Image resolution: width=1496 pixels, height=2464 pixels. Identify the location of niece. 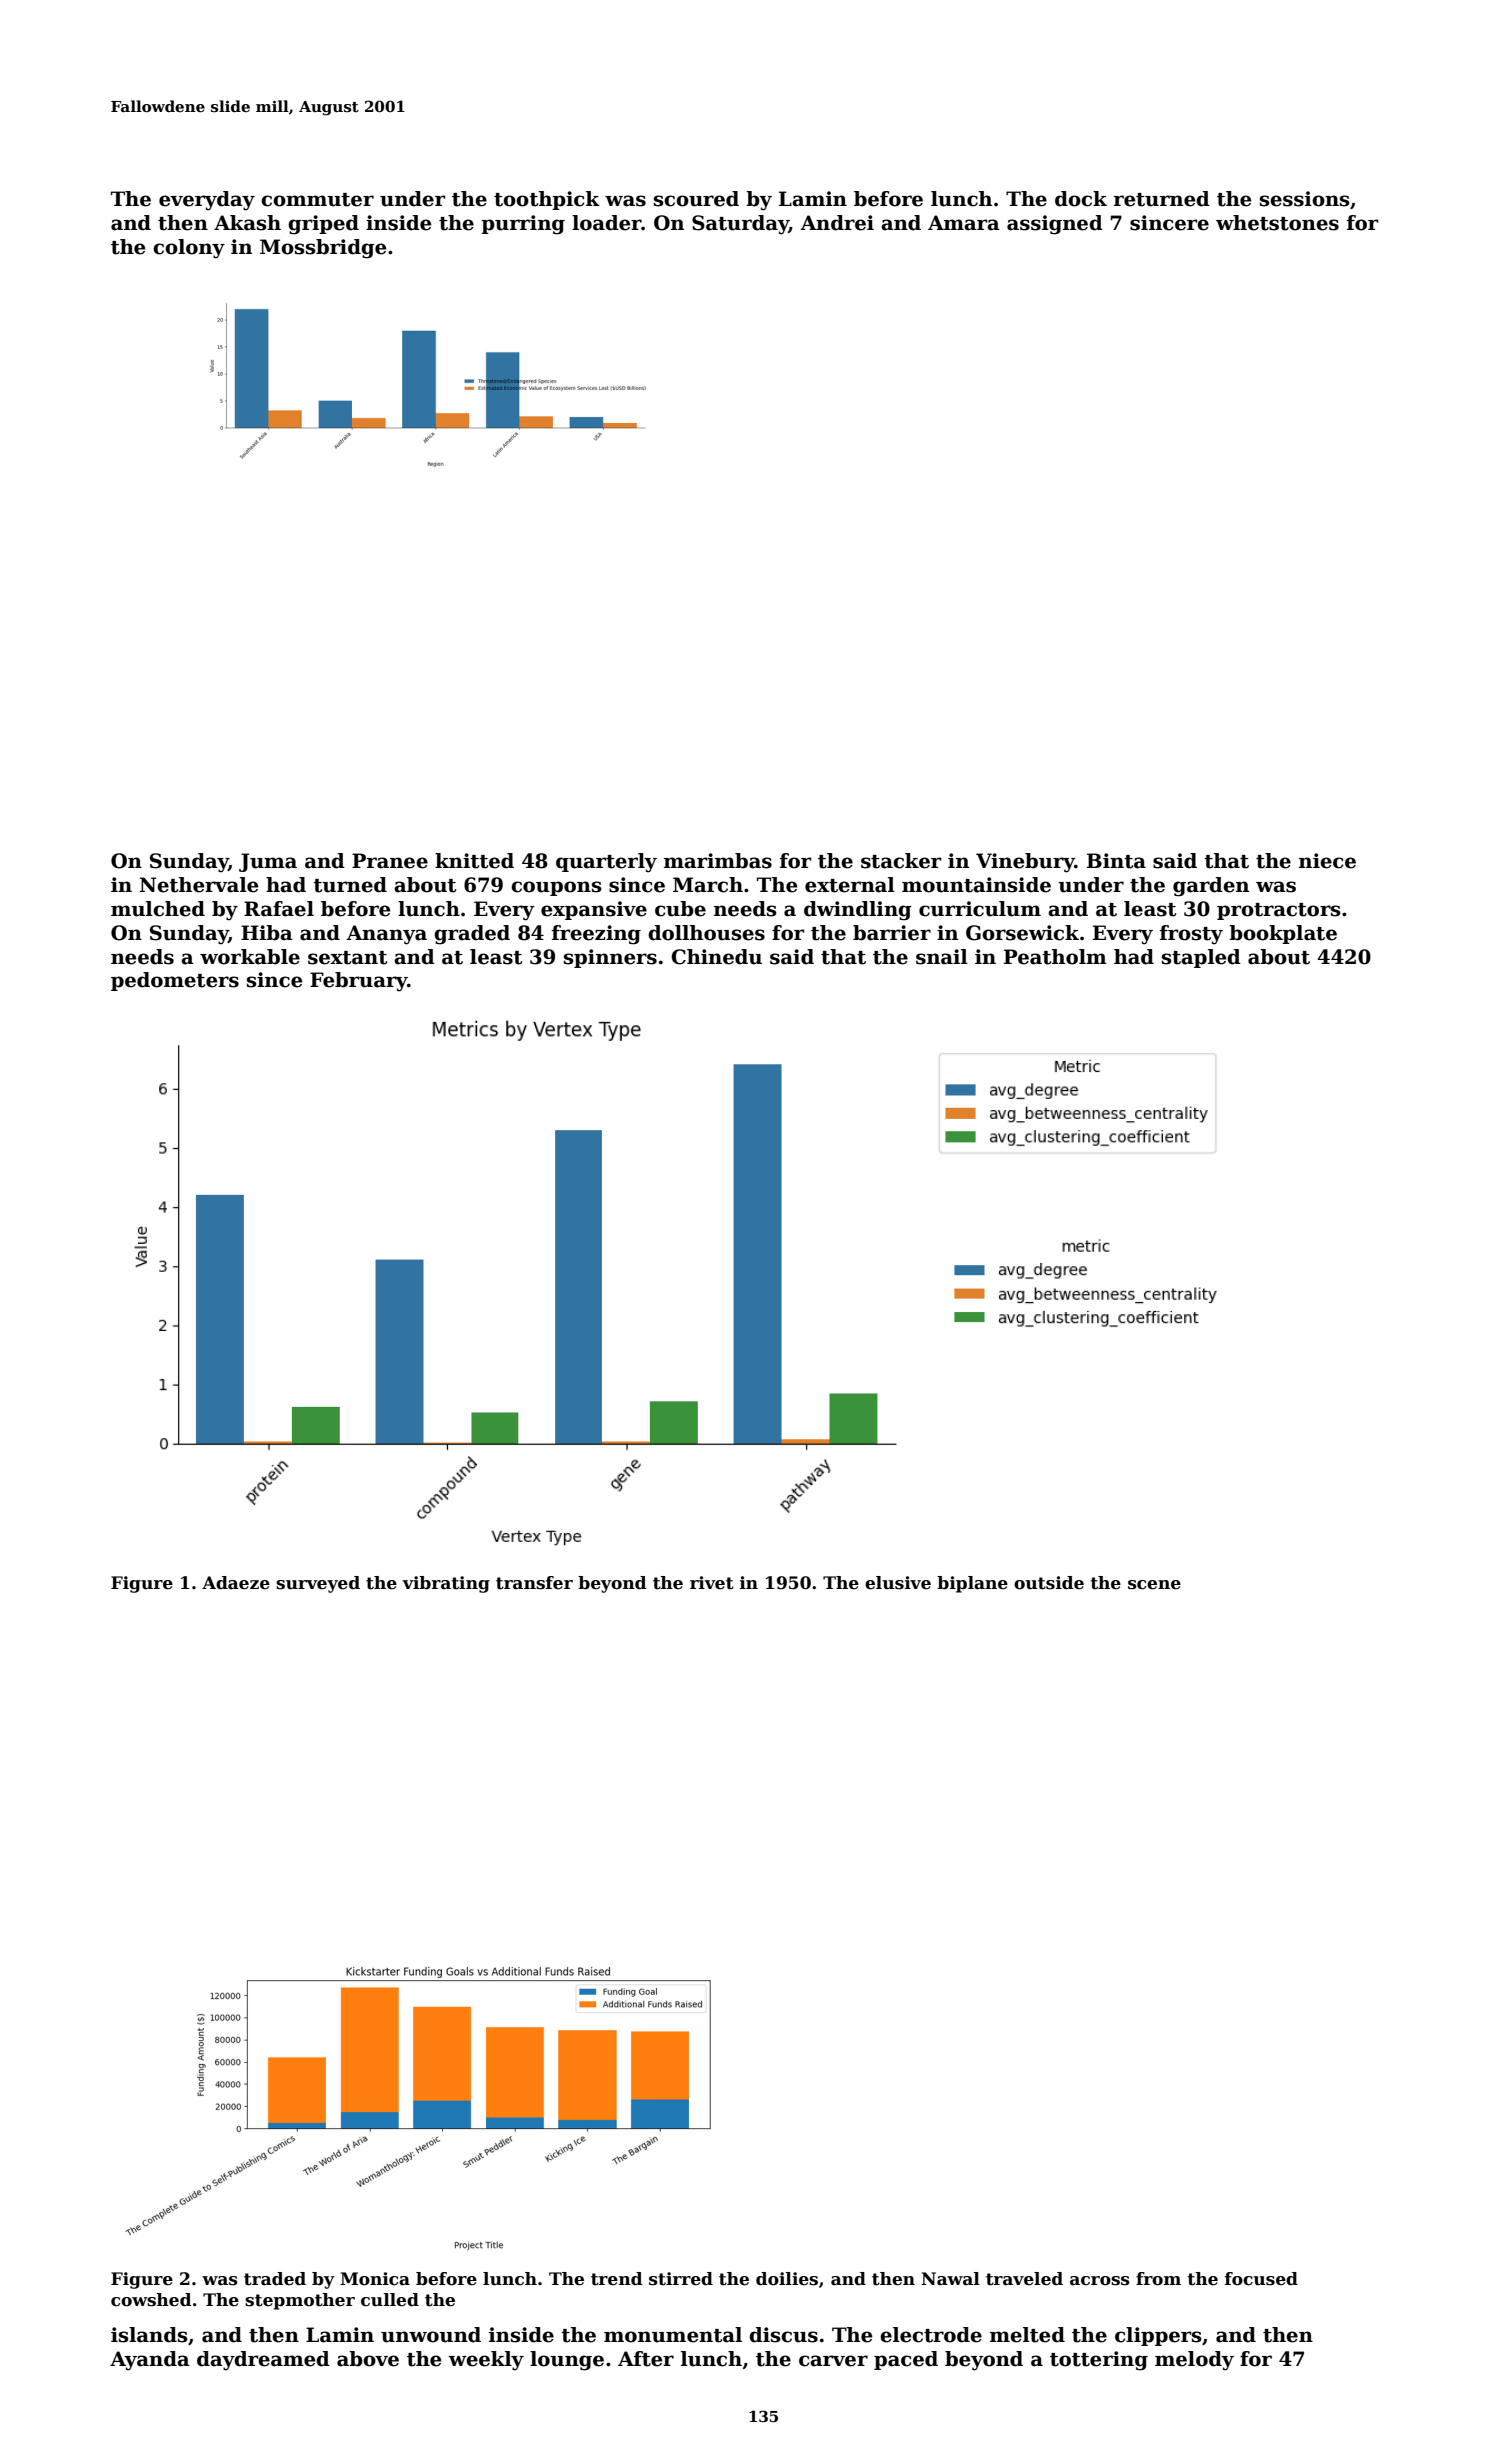
(1327, 861).
